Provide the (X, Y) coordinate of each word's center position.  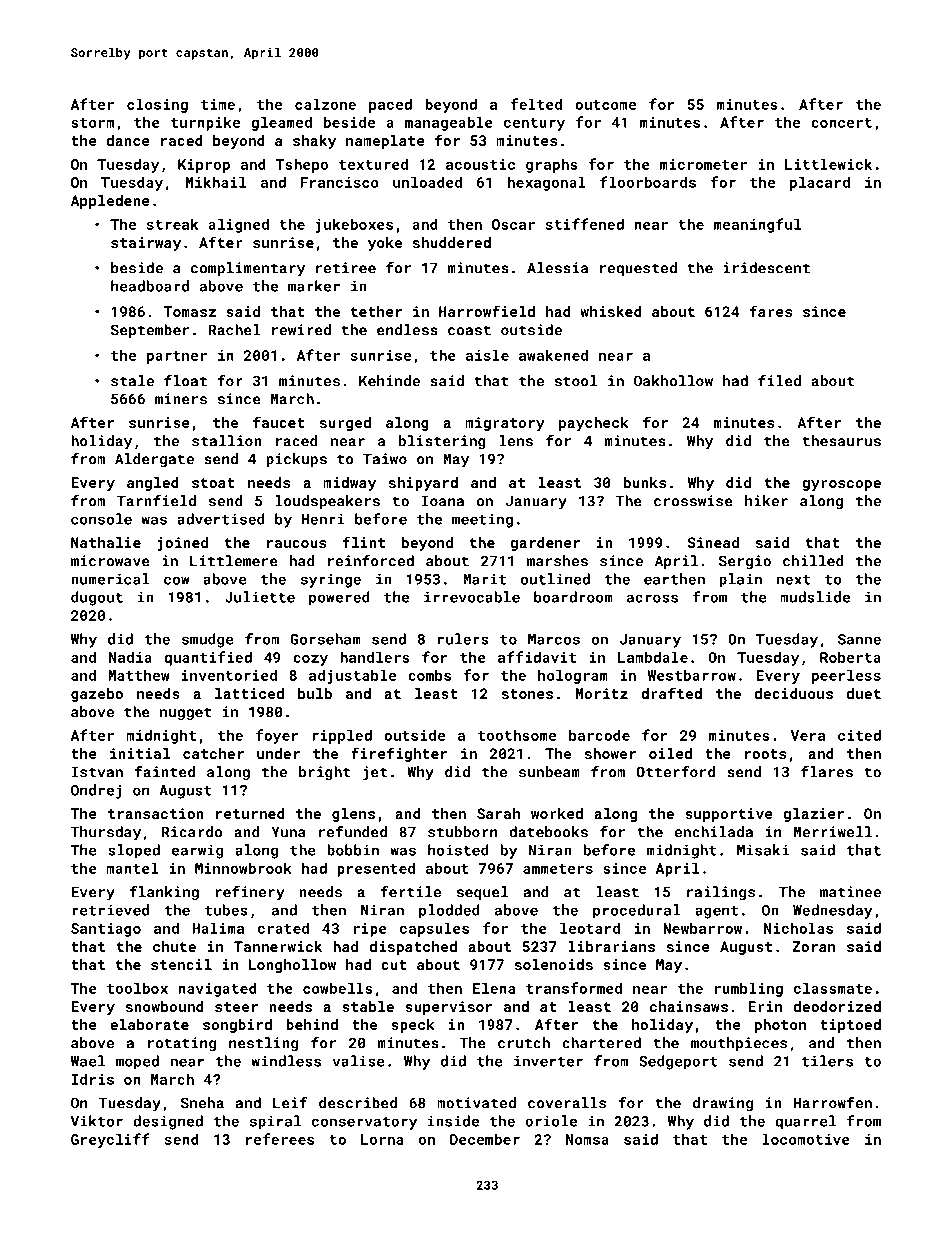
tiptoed (850, 1026)
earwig (198, 851)
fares (770, 311)
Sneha (202, 1103)
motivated (476, 1103)
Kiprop (204, 166)
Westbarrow (692, 675)
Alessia (557, 268)
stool (576, 381)
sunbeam (549, 772)
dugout (97, 598)
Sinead (713, 542)
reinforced (371, 561)
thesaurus (841, 441)
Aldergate (154, 460)
